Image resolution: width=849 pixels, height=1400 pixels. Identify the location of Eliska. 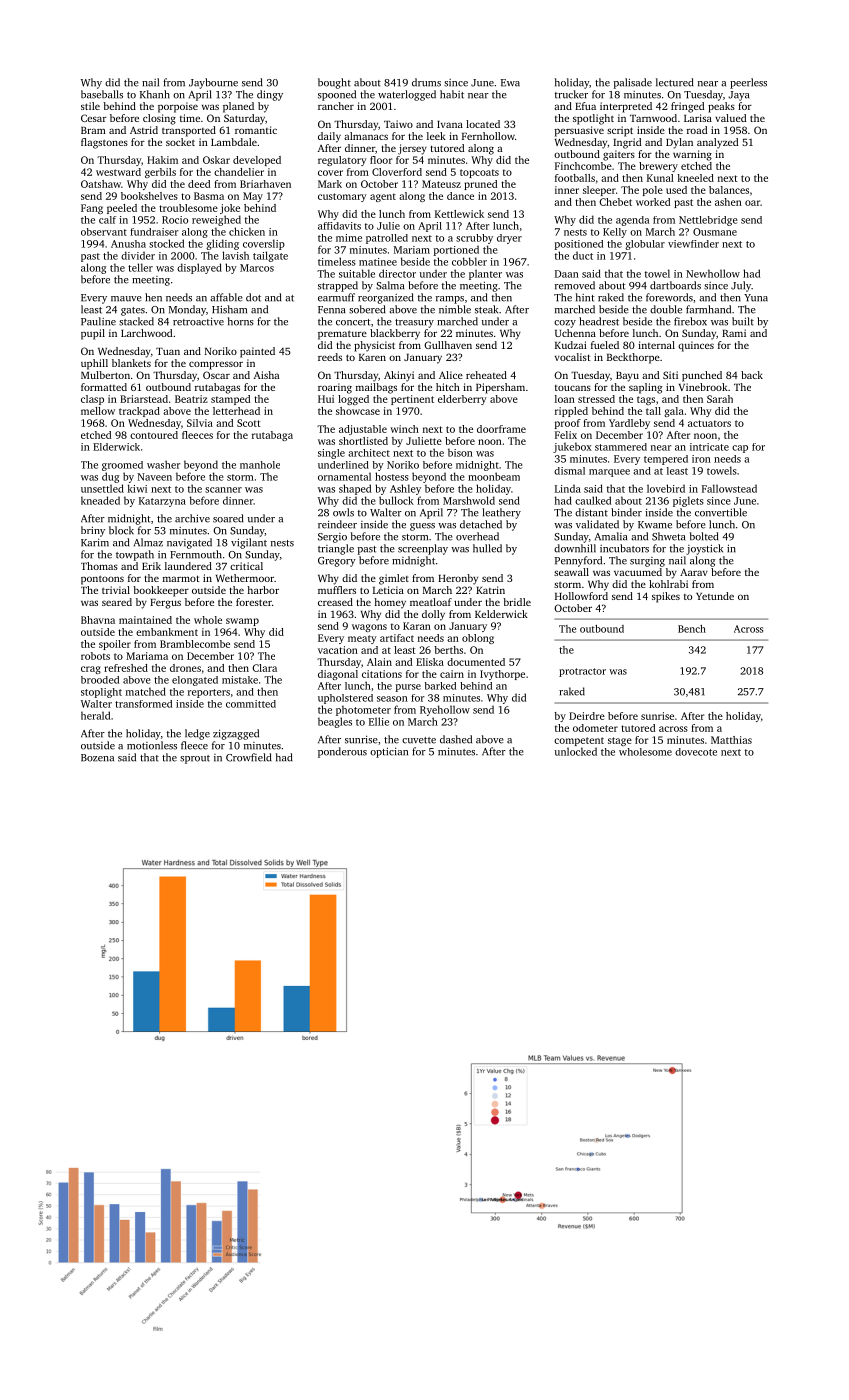
(430, 662).
